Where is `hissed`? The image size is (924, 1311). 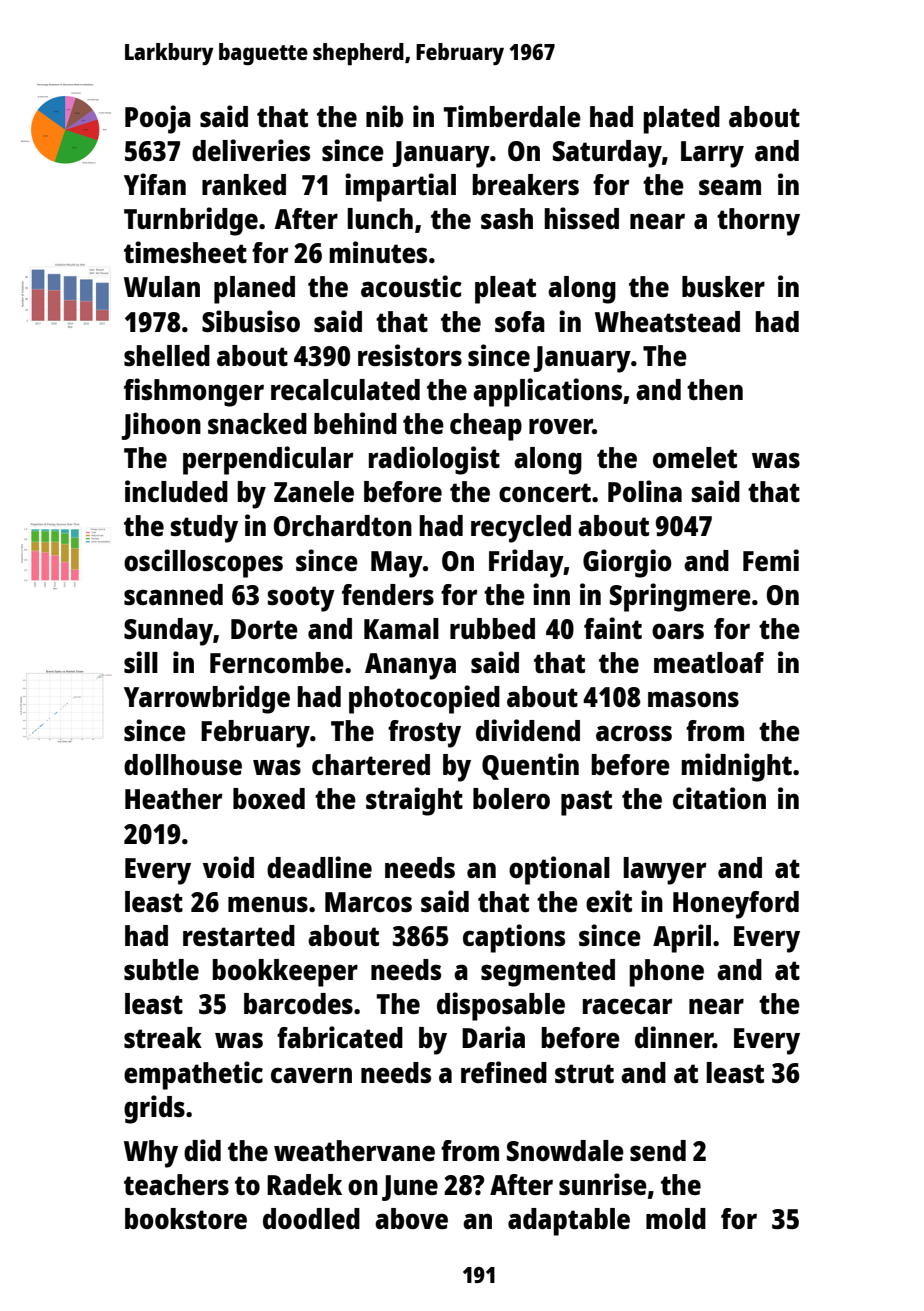
hissed is located at coordinates (581, 218).
